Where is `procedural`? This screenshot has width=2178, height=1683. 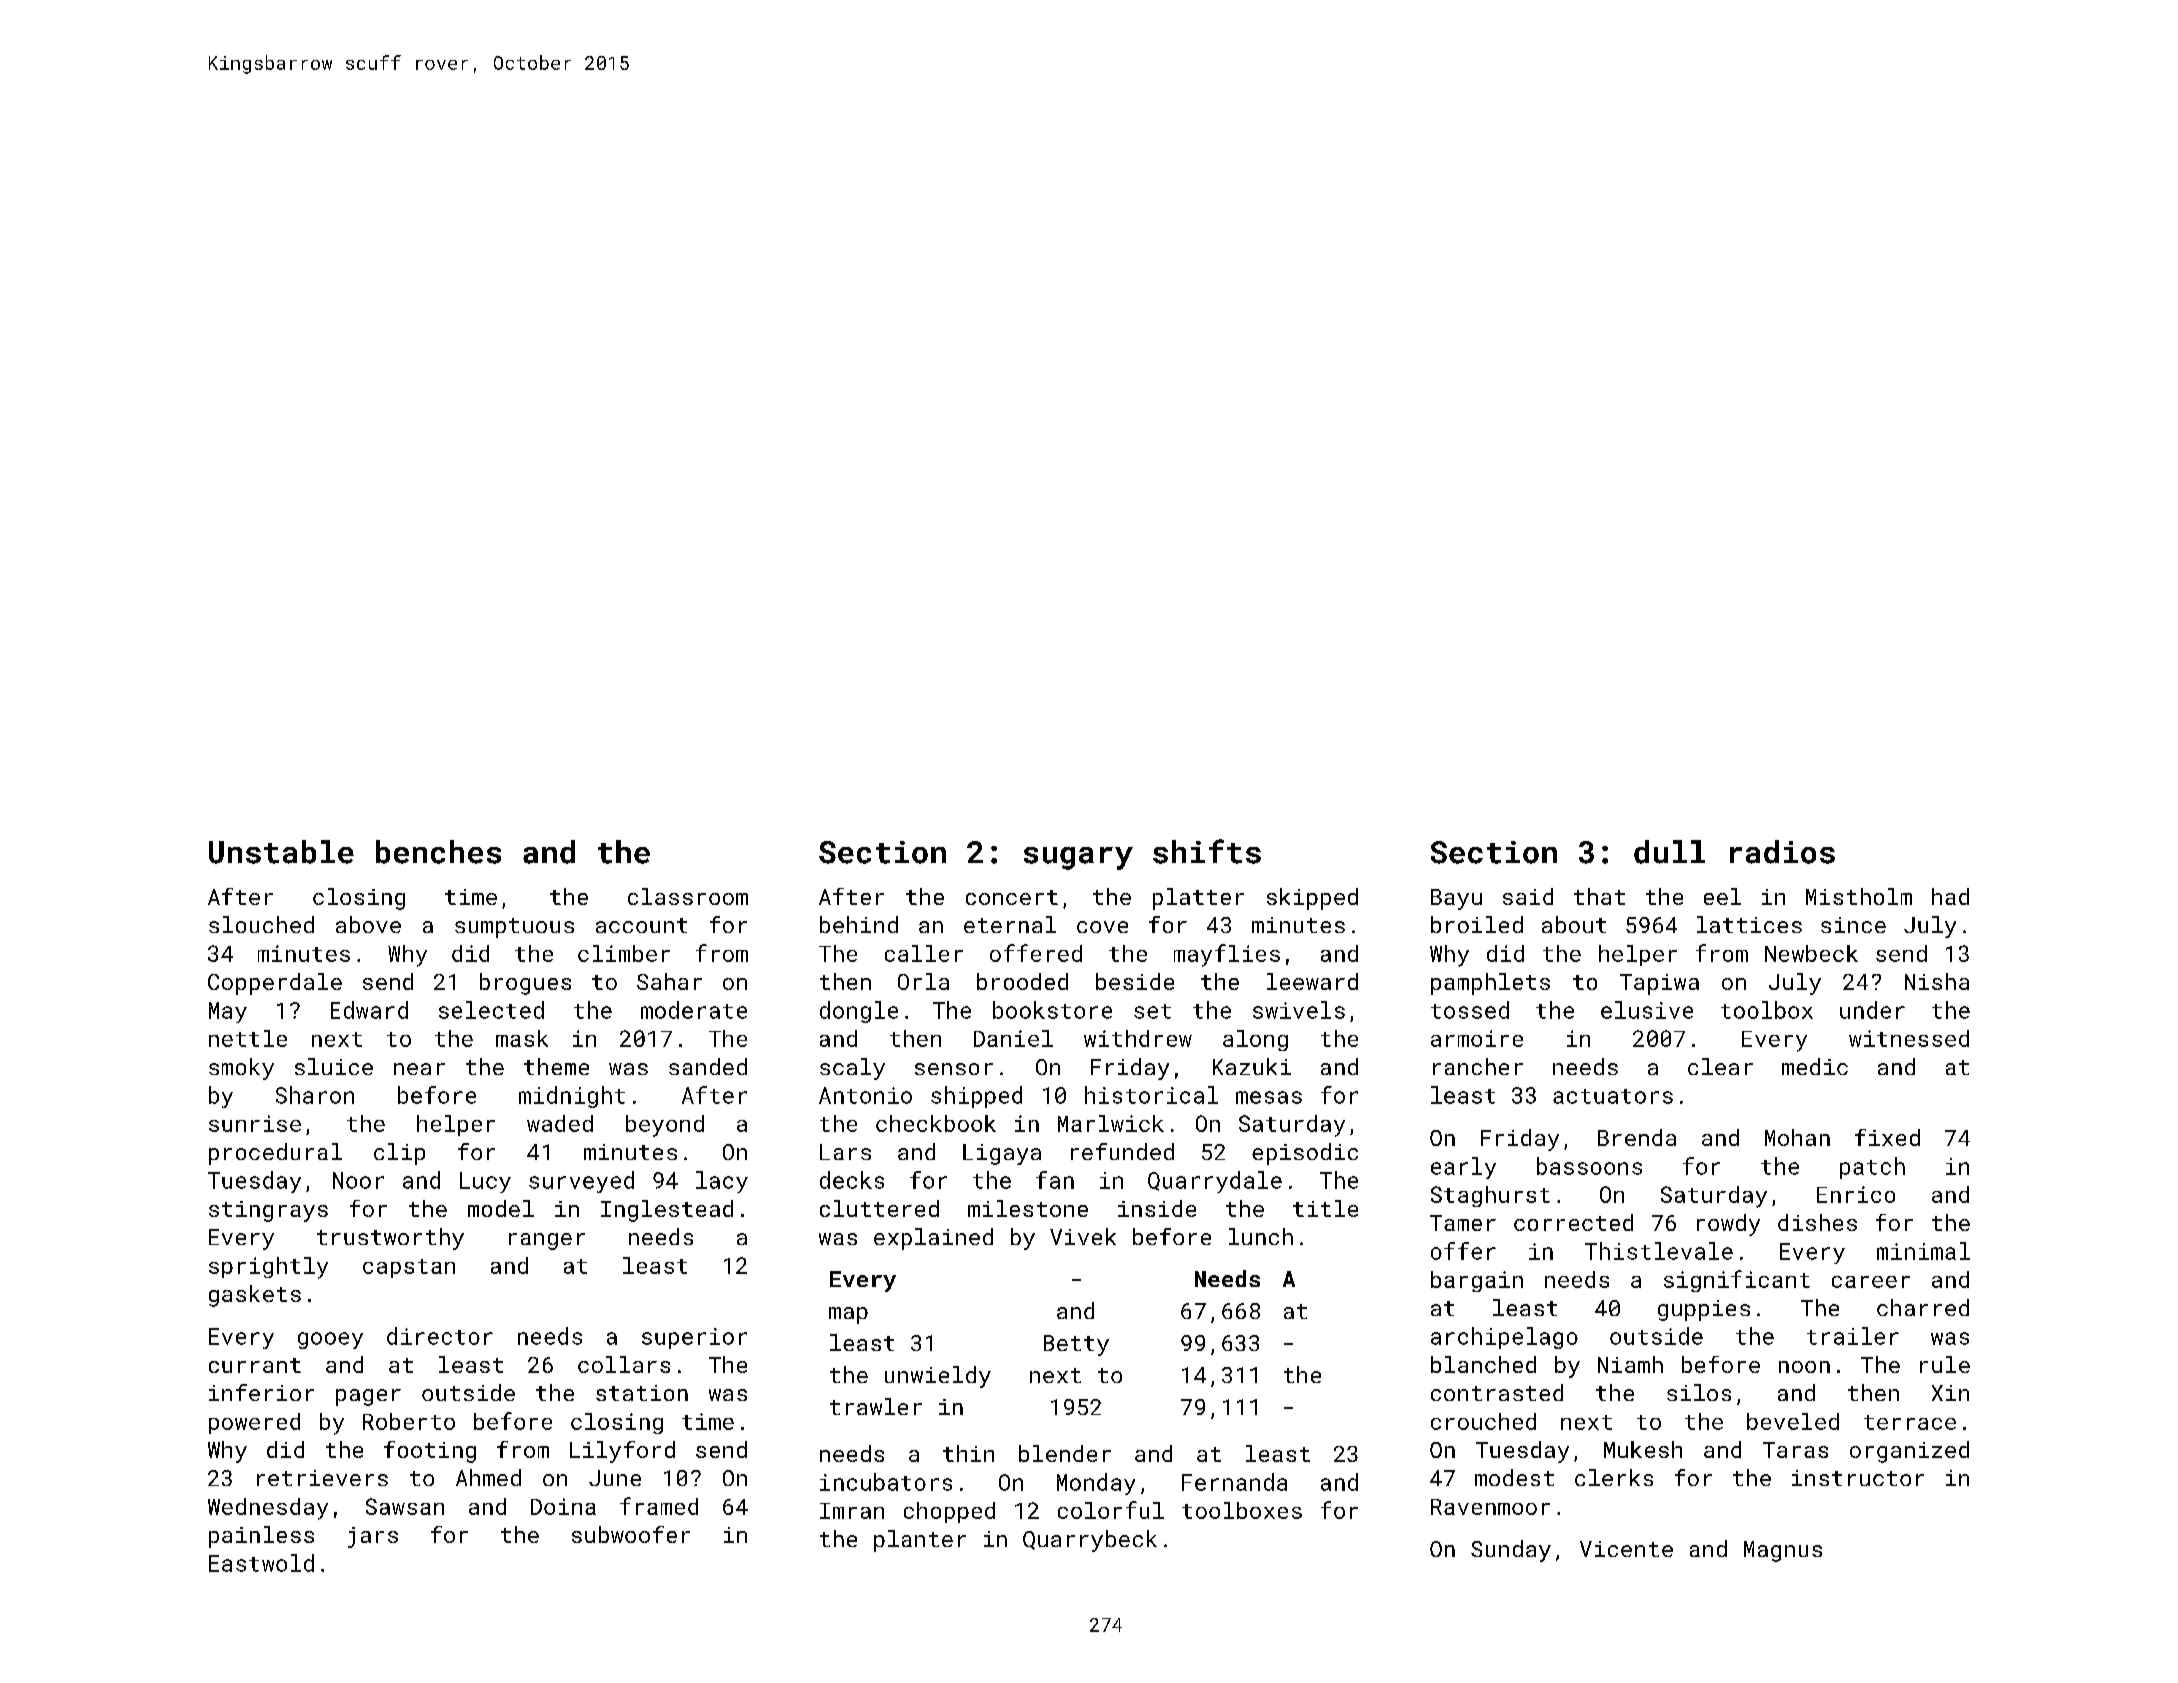
procedural is located at coordinates (275, 1154).
